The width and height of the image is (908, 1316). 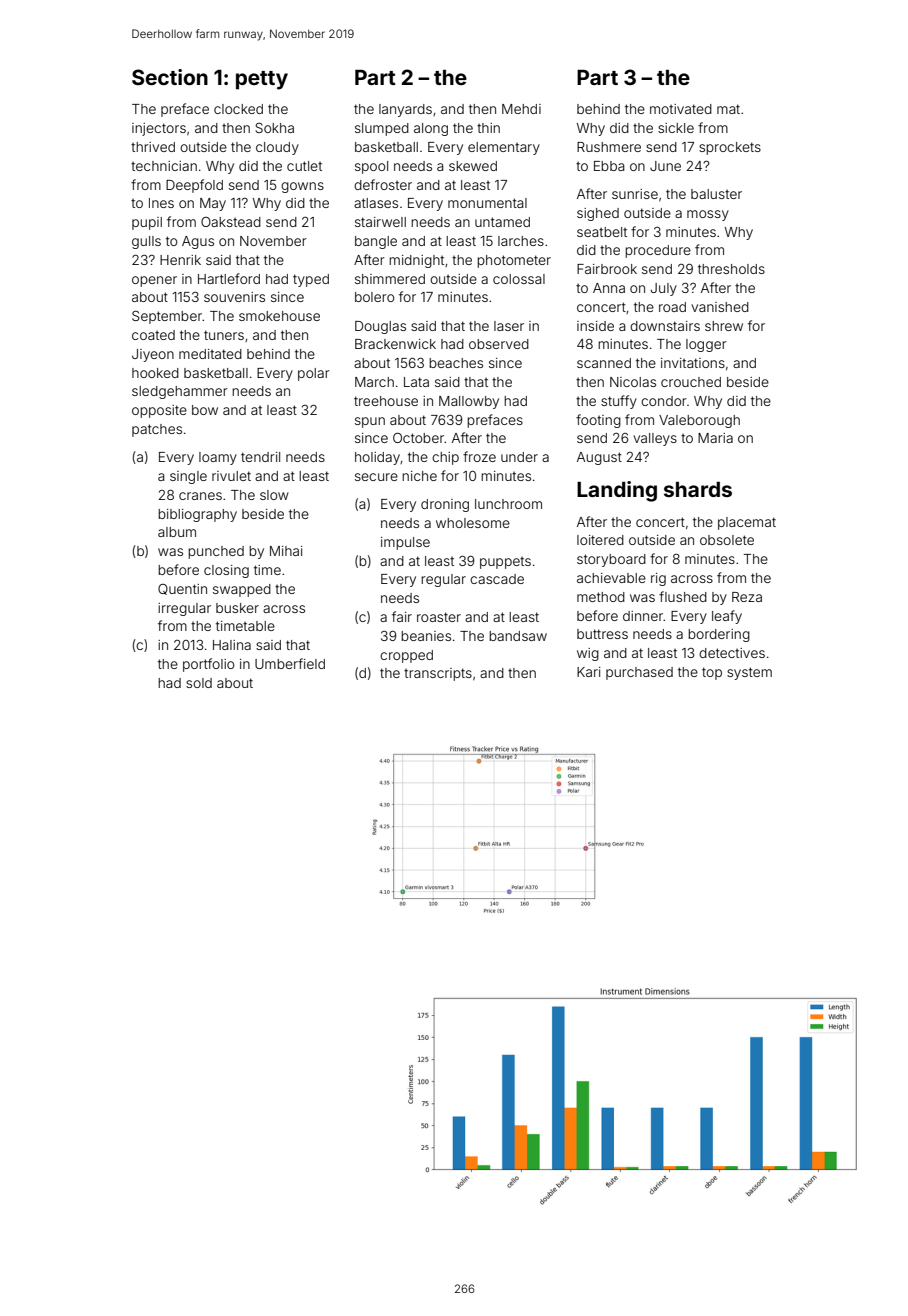 What do you see at coordinates (747, 523) in the image?
I see `placemat` at bounding box center [747, 523].
